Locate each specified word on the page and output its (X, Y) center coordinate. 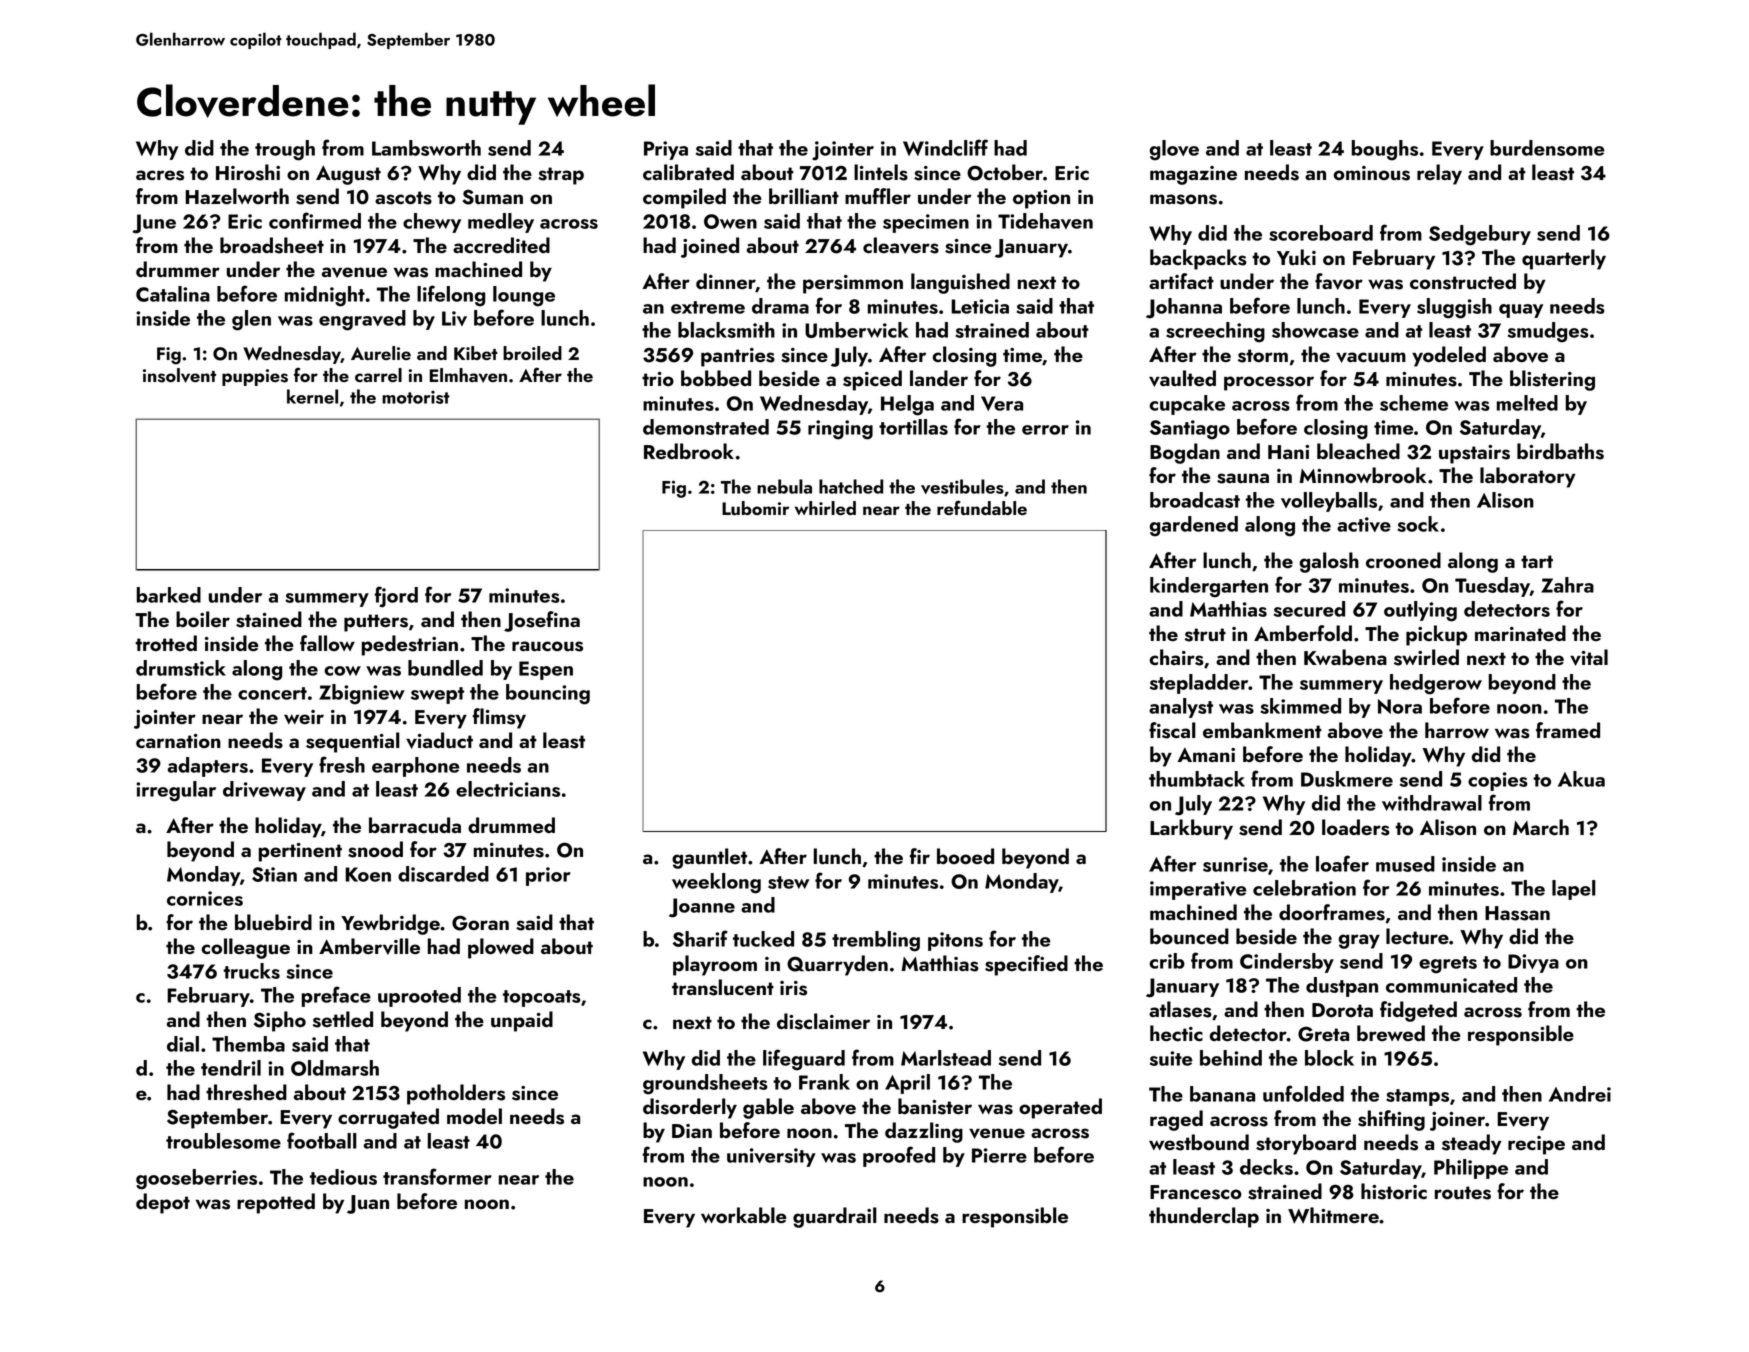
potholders (456, 1094)
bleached (1358, 451)
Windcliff (945, 147)
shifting (1391, 1120)
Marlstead (946, 1058)
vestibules (962, 486)
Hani (1288, 452)
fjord (396, 597)
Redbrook (689, 451)
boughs (1385, 150)
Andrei (1580, 1094)
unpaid (522, 1021)
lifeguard (804, 1060)
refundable (982, 507)
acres (160, 175)
